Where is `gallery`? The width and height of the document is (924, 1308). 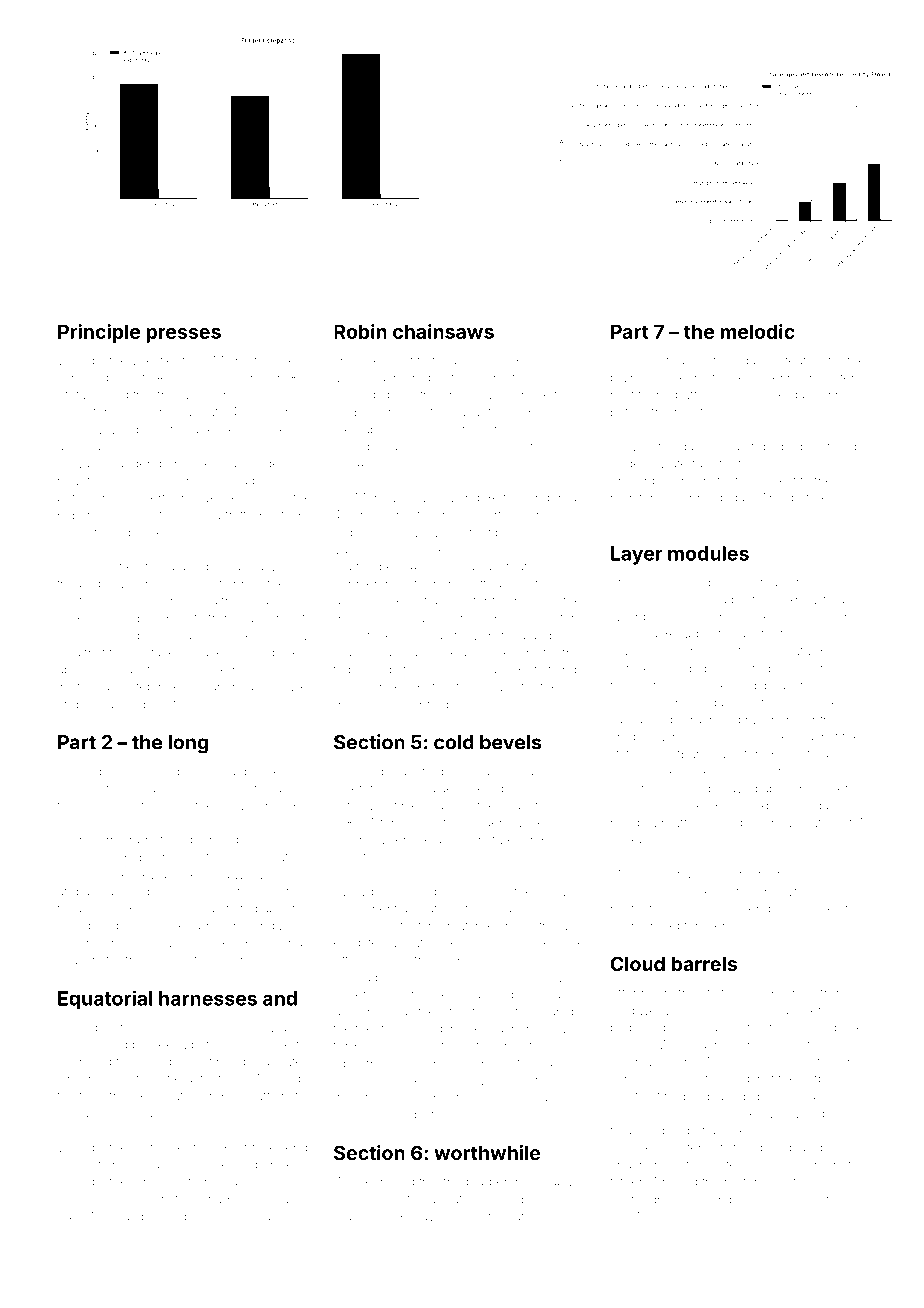
gallery is located at coordinates (353, 705).
